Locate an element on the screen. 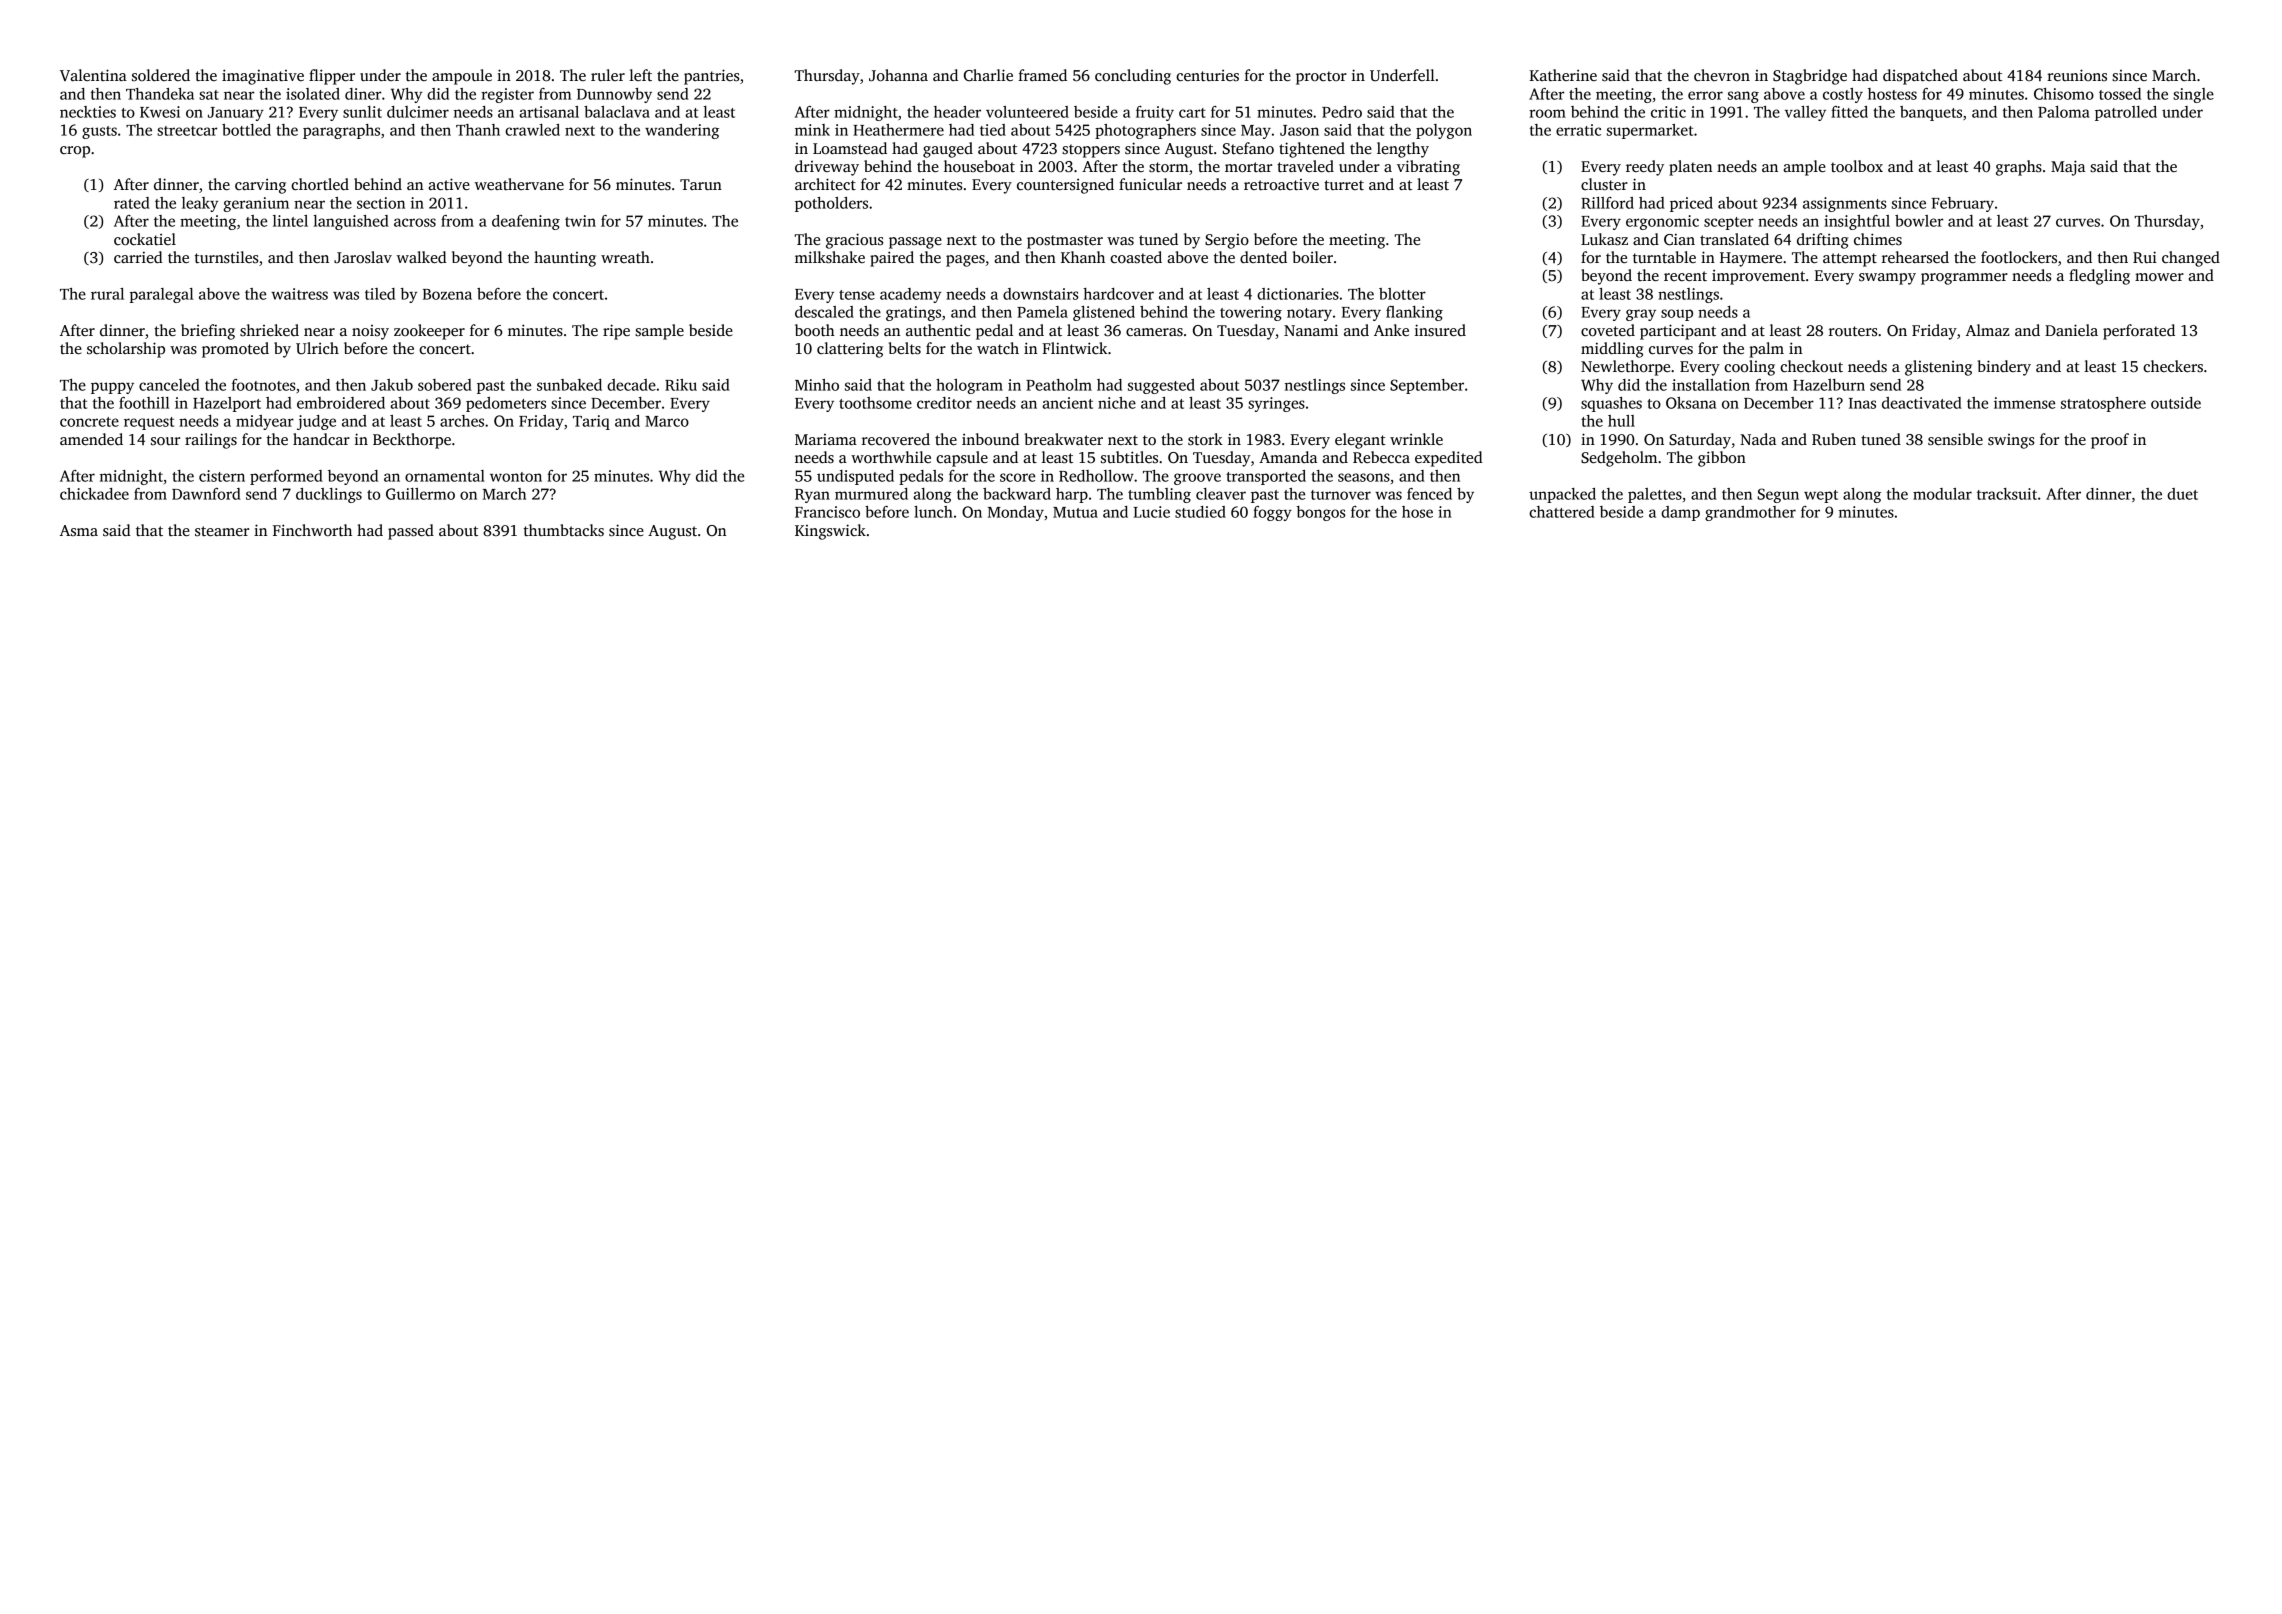  Pamela is located at coordinates (1042, 312).
